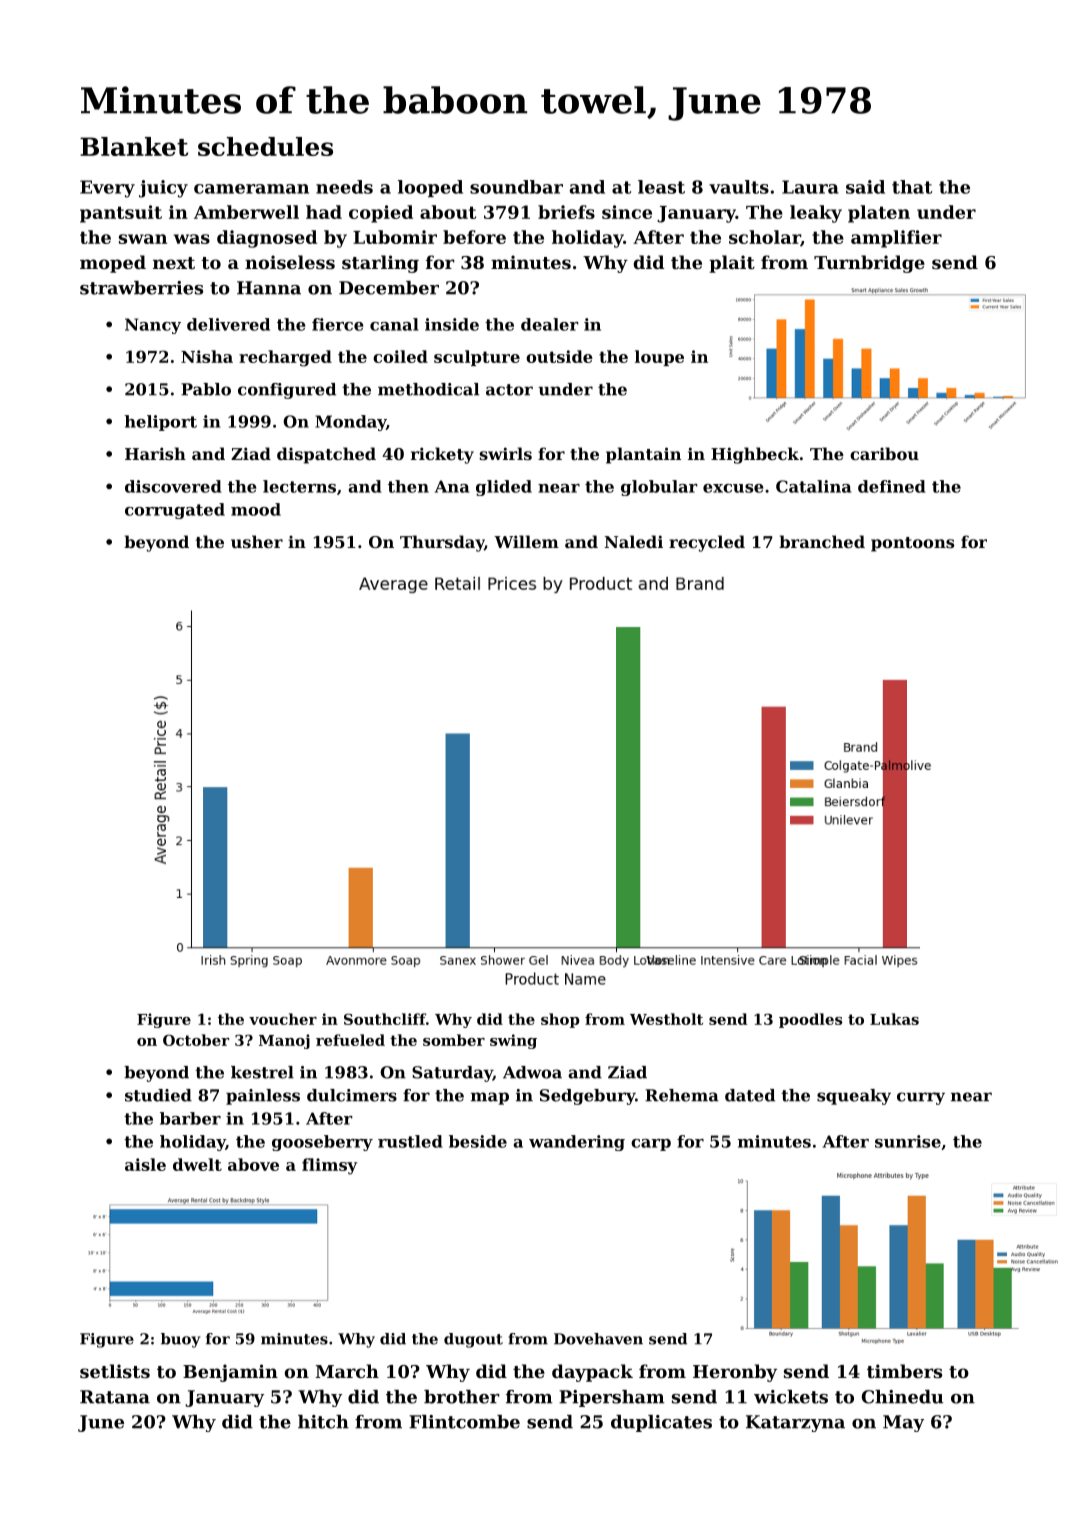  What do you see at coordinates (253, 1164) in the image?
I see `above` at bounding box center [253, 1164].
